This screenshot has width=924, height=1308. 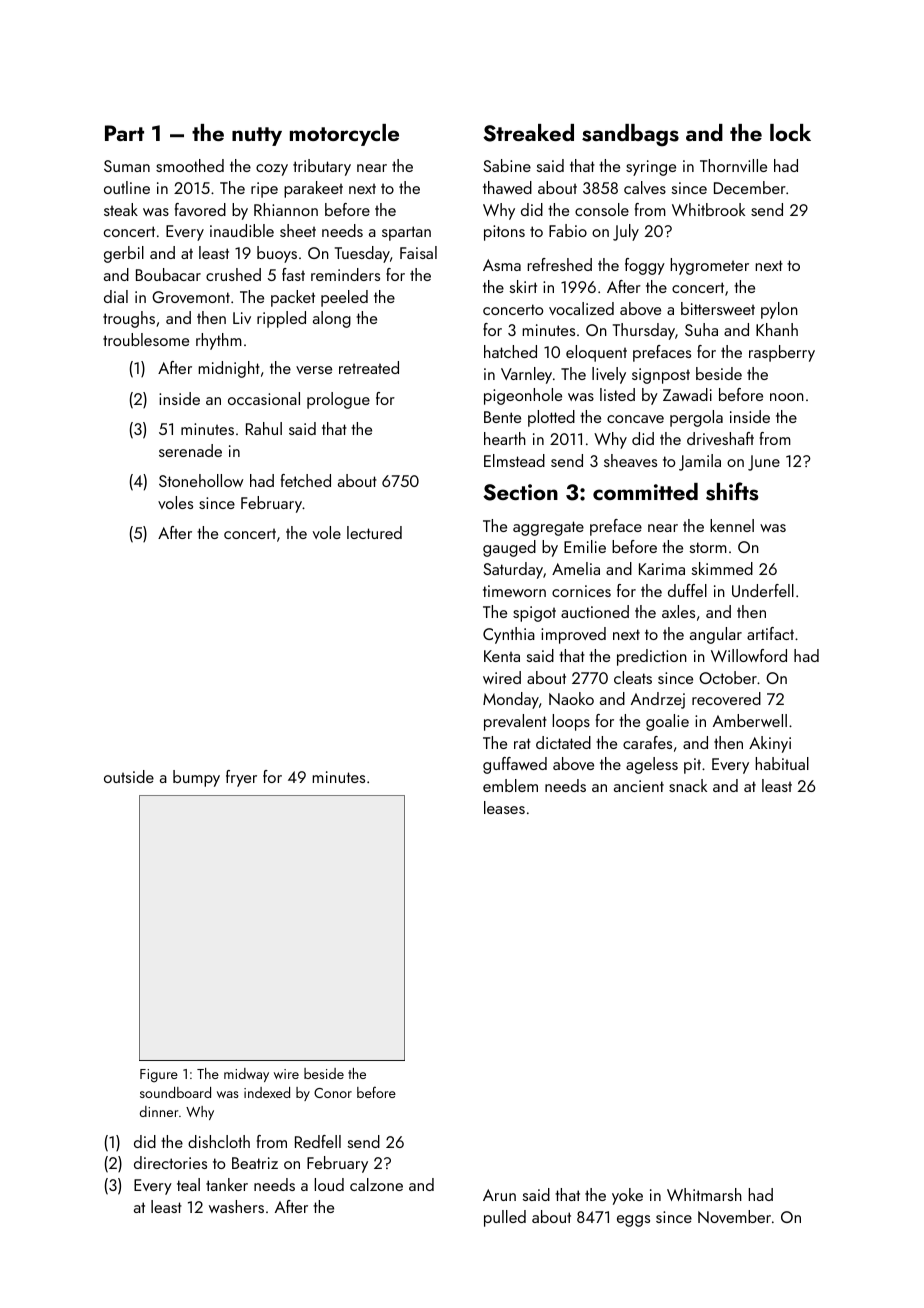 What do you see at coordinates (688, 785) in the screenshot?
I see `snack` at bounding box center [688, 785].
